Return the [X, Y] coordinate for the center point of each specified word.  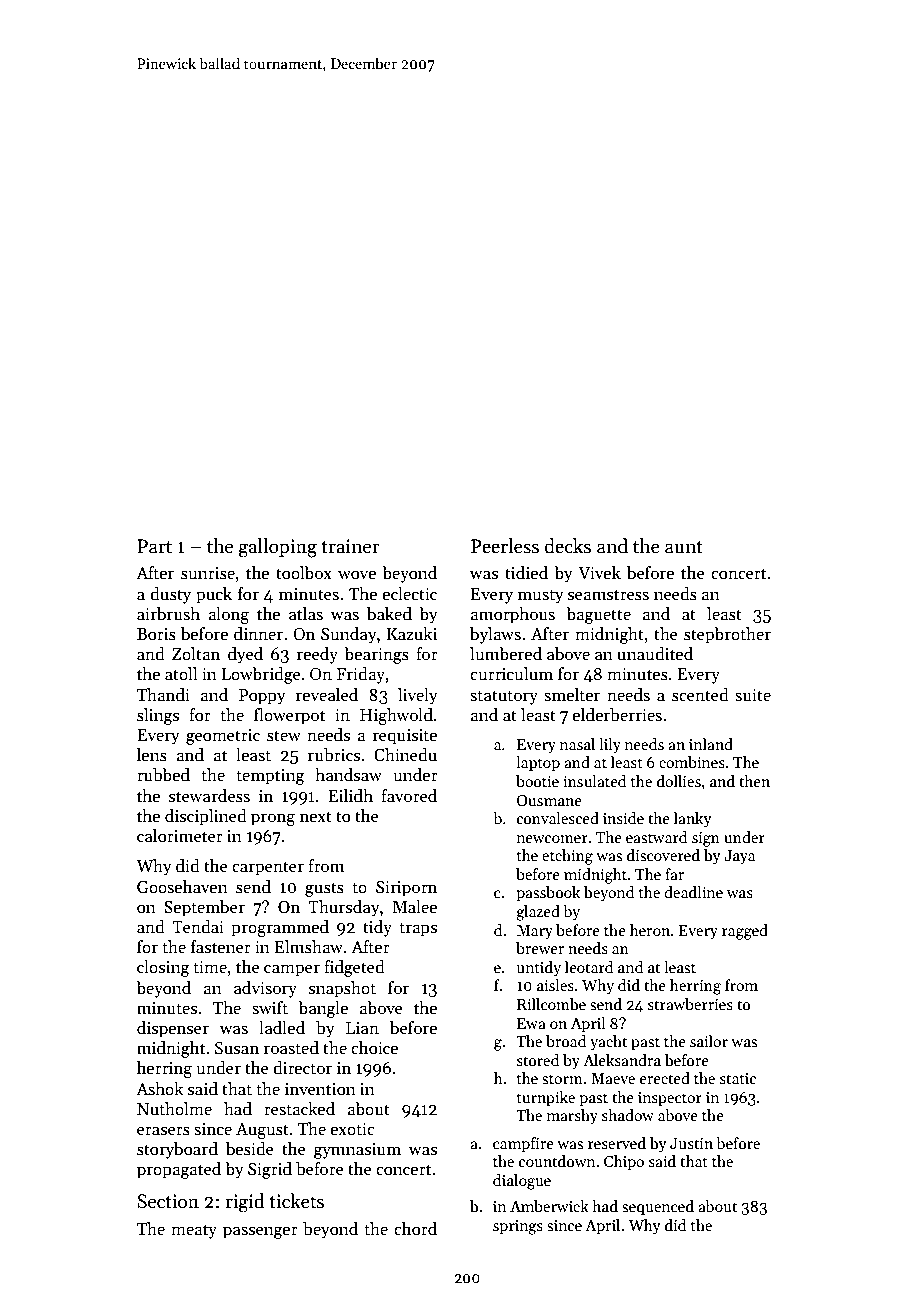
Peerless [505, 546]
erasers [163, 1131]
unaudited [655, 654]
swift [270, 1008]
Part [154, 546]
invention [320, 1089]
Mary [535, 932]
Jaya [739, 857]
